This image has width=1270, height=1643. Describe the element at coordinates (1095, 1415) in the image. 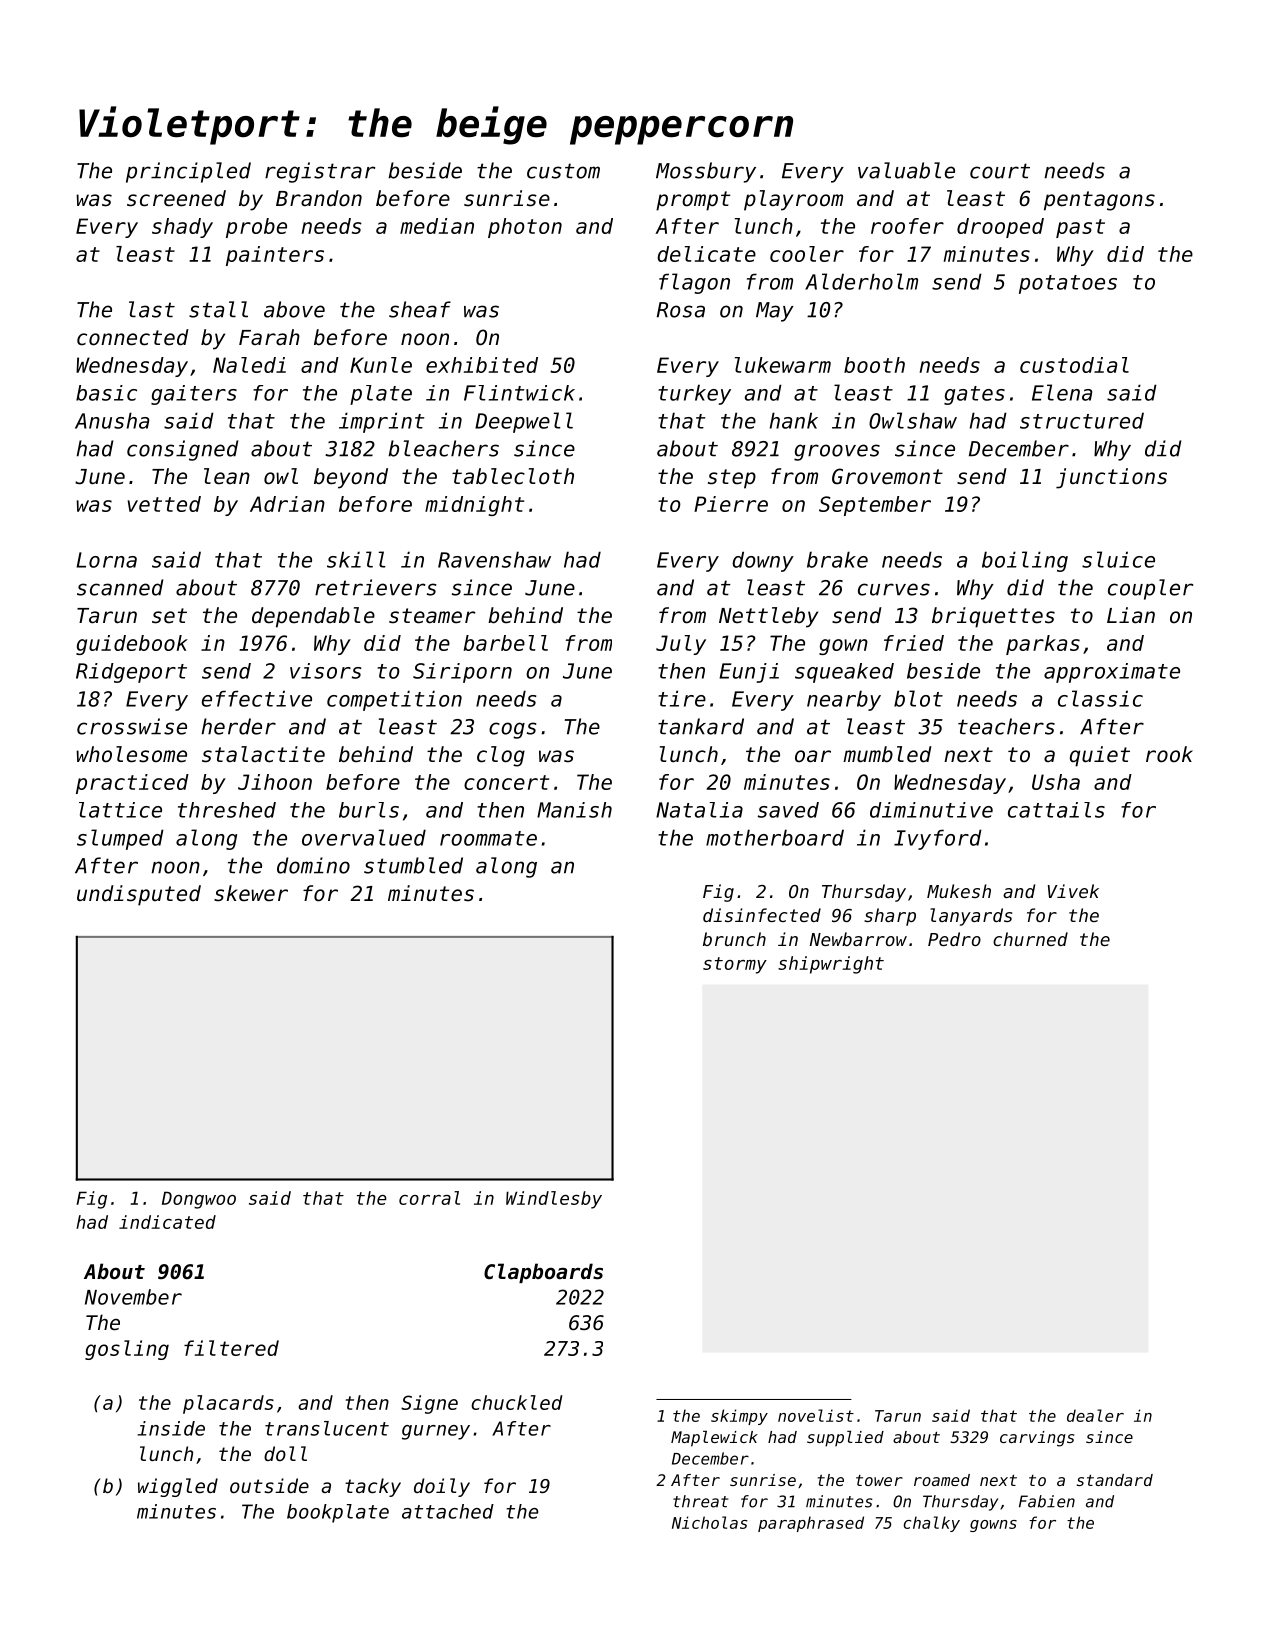

I see `dealer` at that location.
